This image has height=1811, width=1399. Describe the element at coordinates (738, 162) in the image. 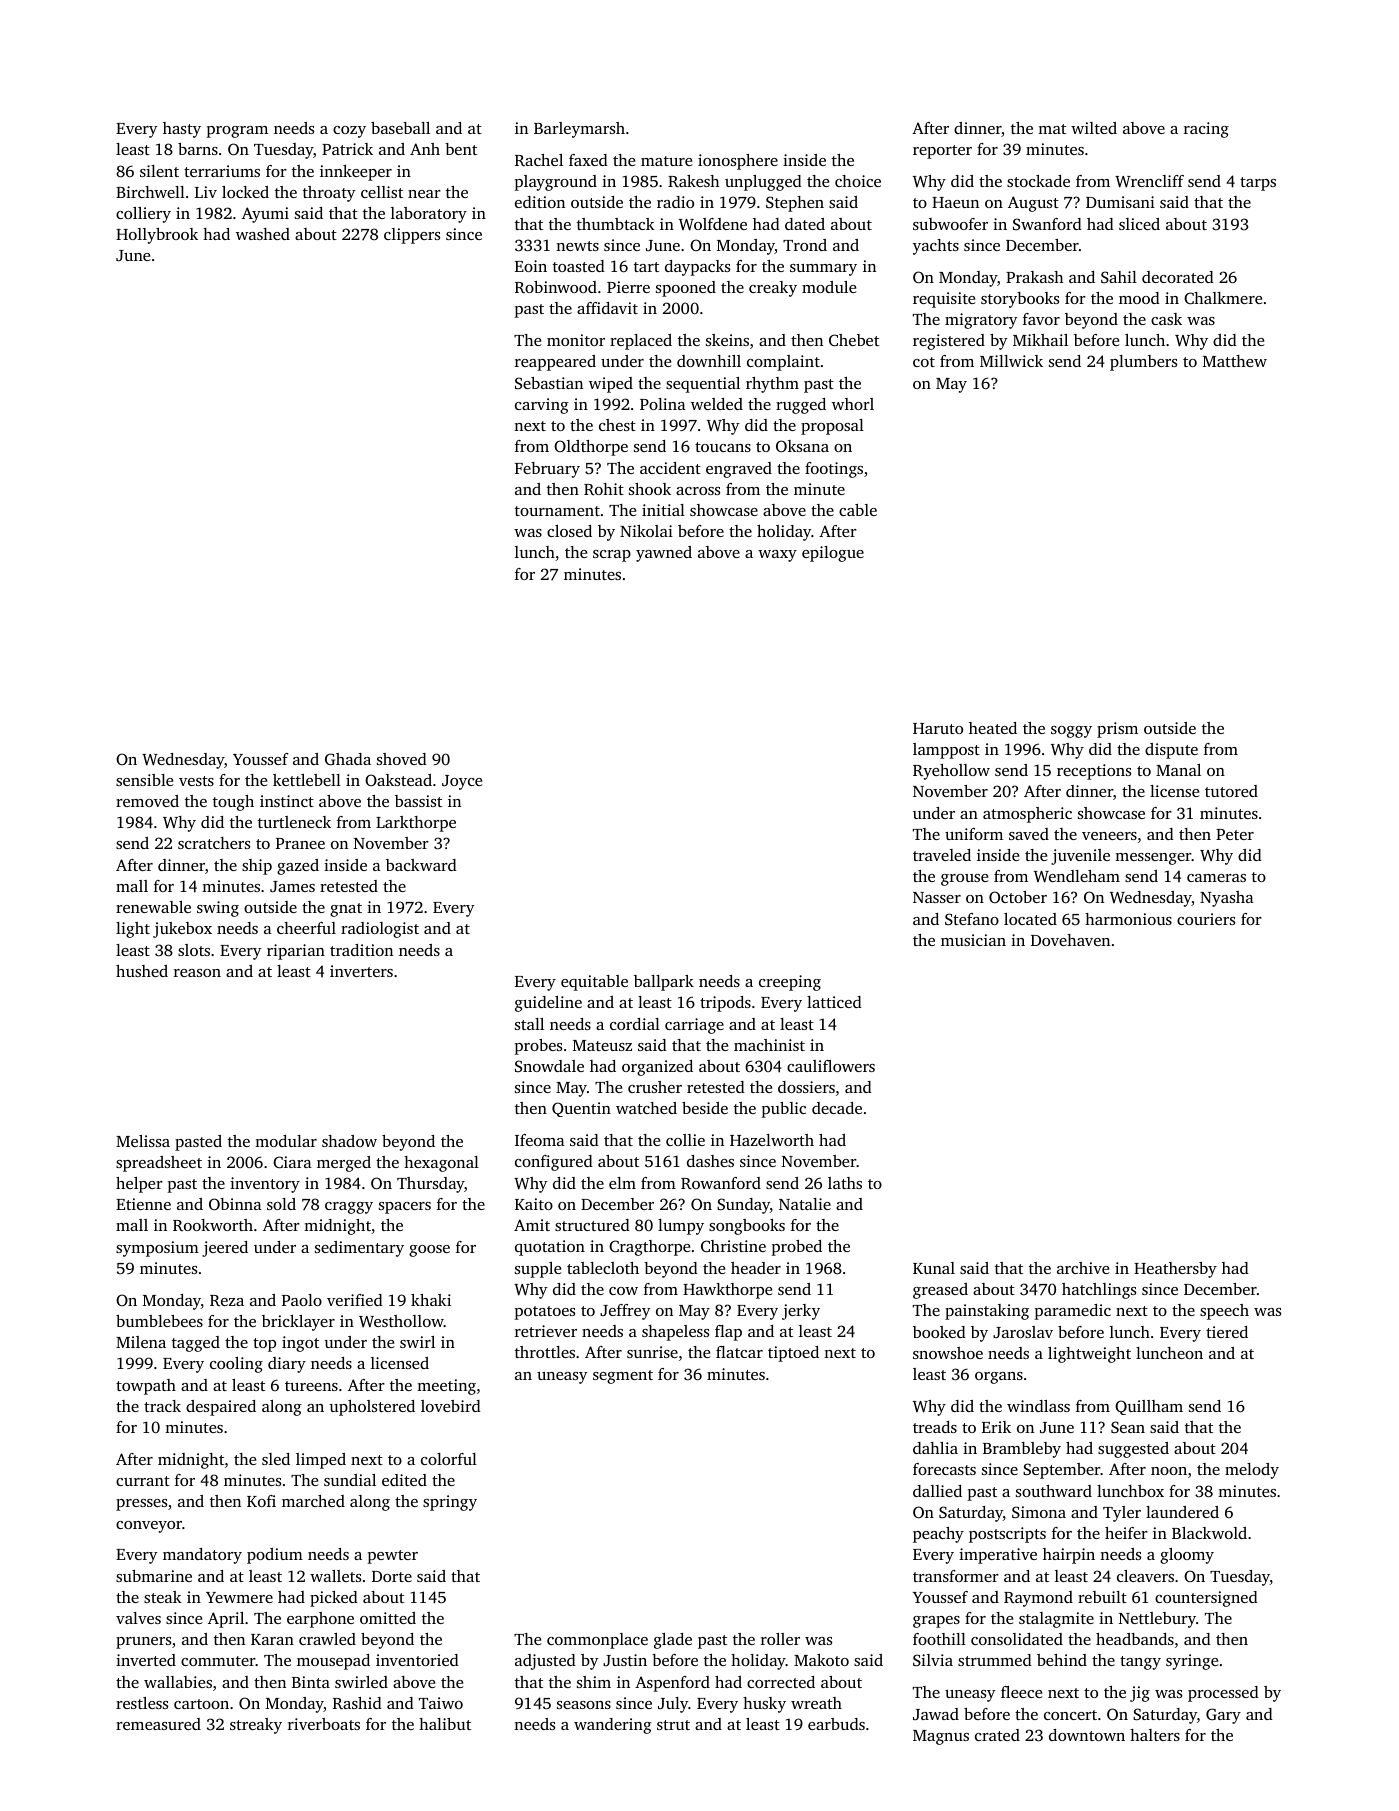

I see `ionosphere` at that location.
